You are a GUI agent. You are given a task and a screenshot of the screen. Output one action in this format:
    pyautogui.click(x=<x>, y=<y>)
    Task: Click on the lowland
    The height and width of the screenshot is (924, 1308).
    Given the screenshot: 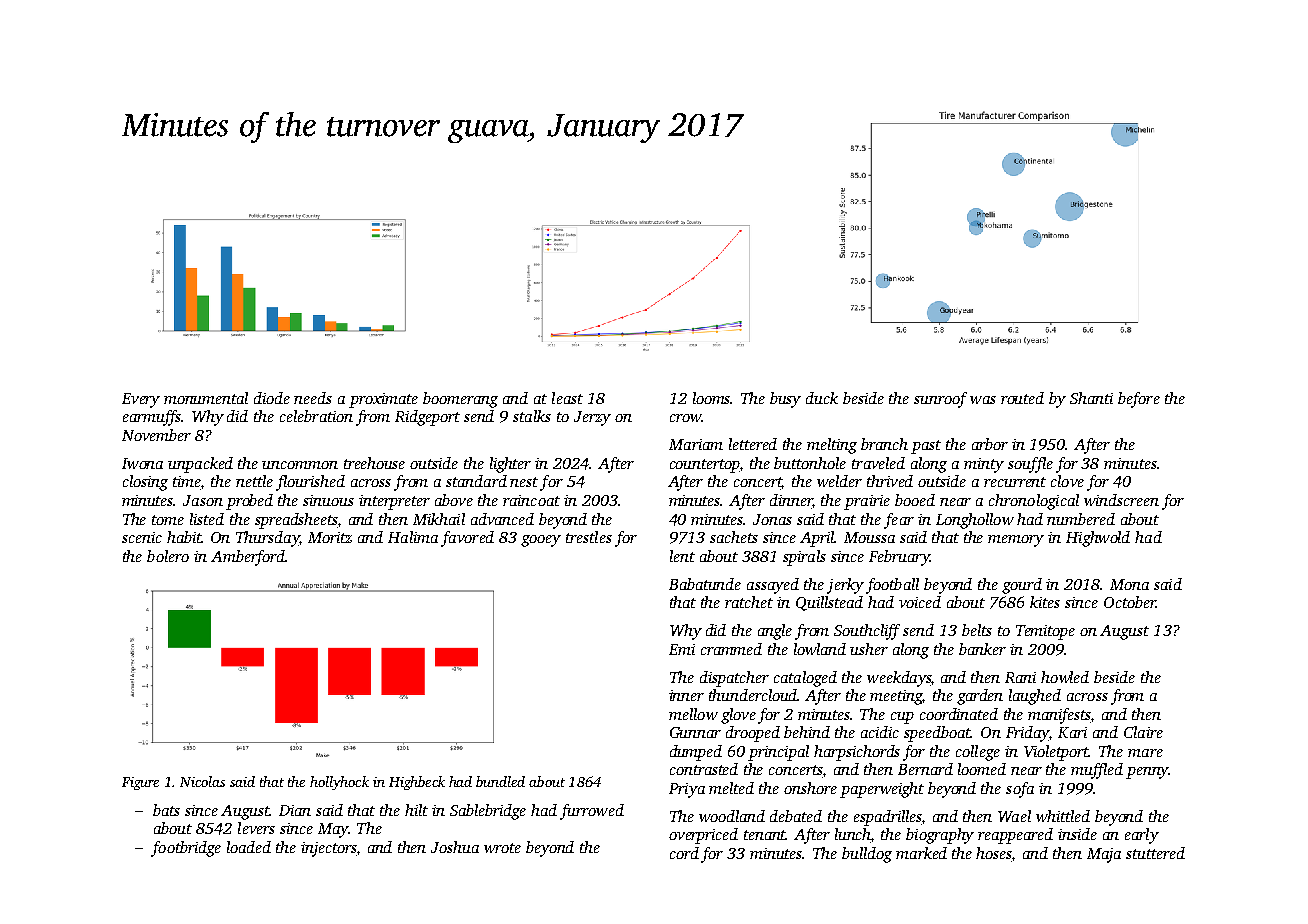 What is the action you would take?
    pyautogui.click(x=820, y=649)
